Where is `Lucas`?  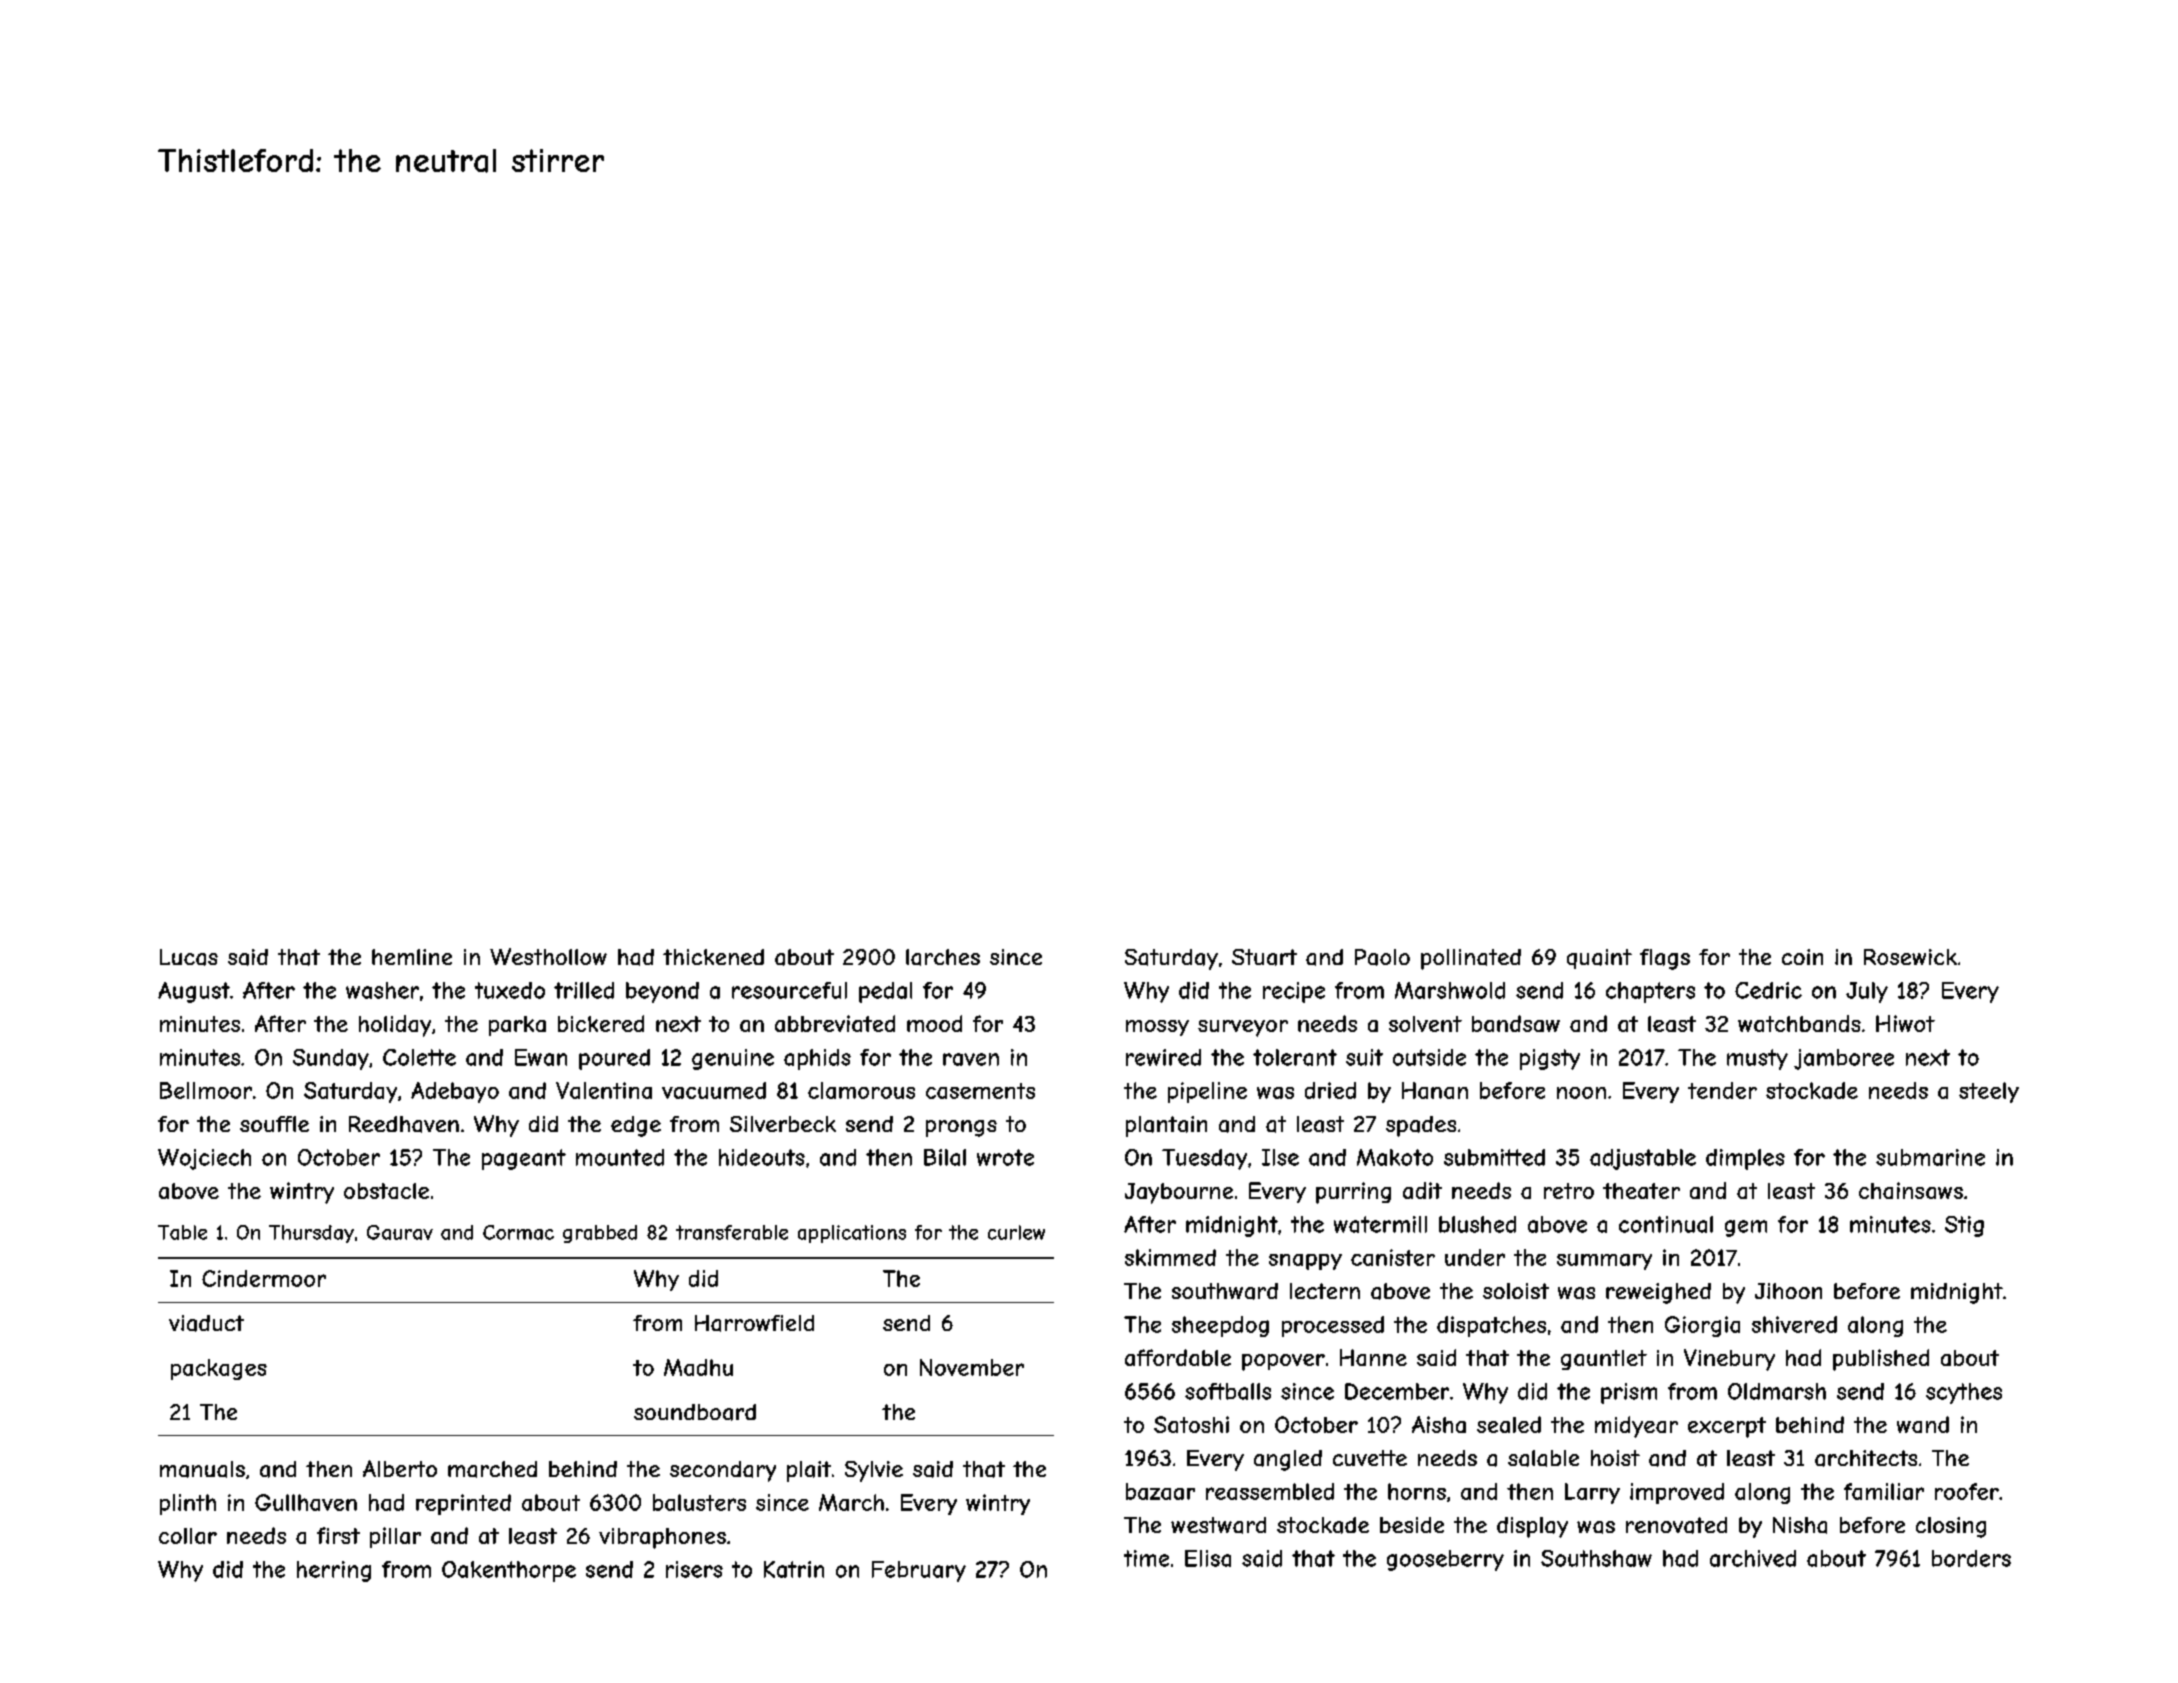 Lucas is located at coordinates (189, 957).
